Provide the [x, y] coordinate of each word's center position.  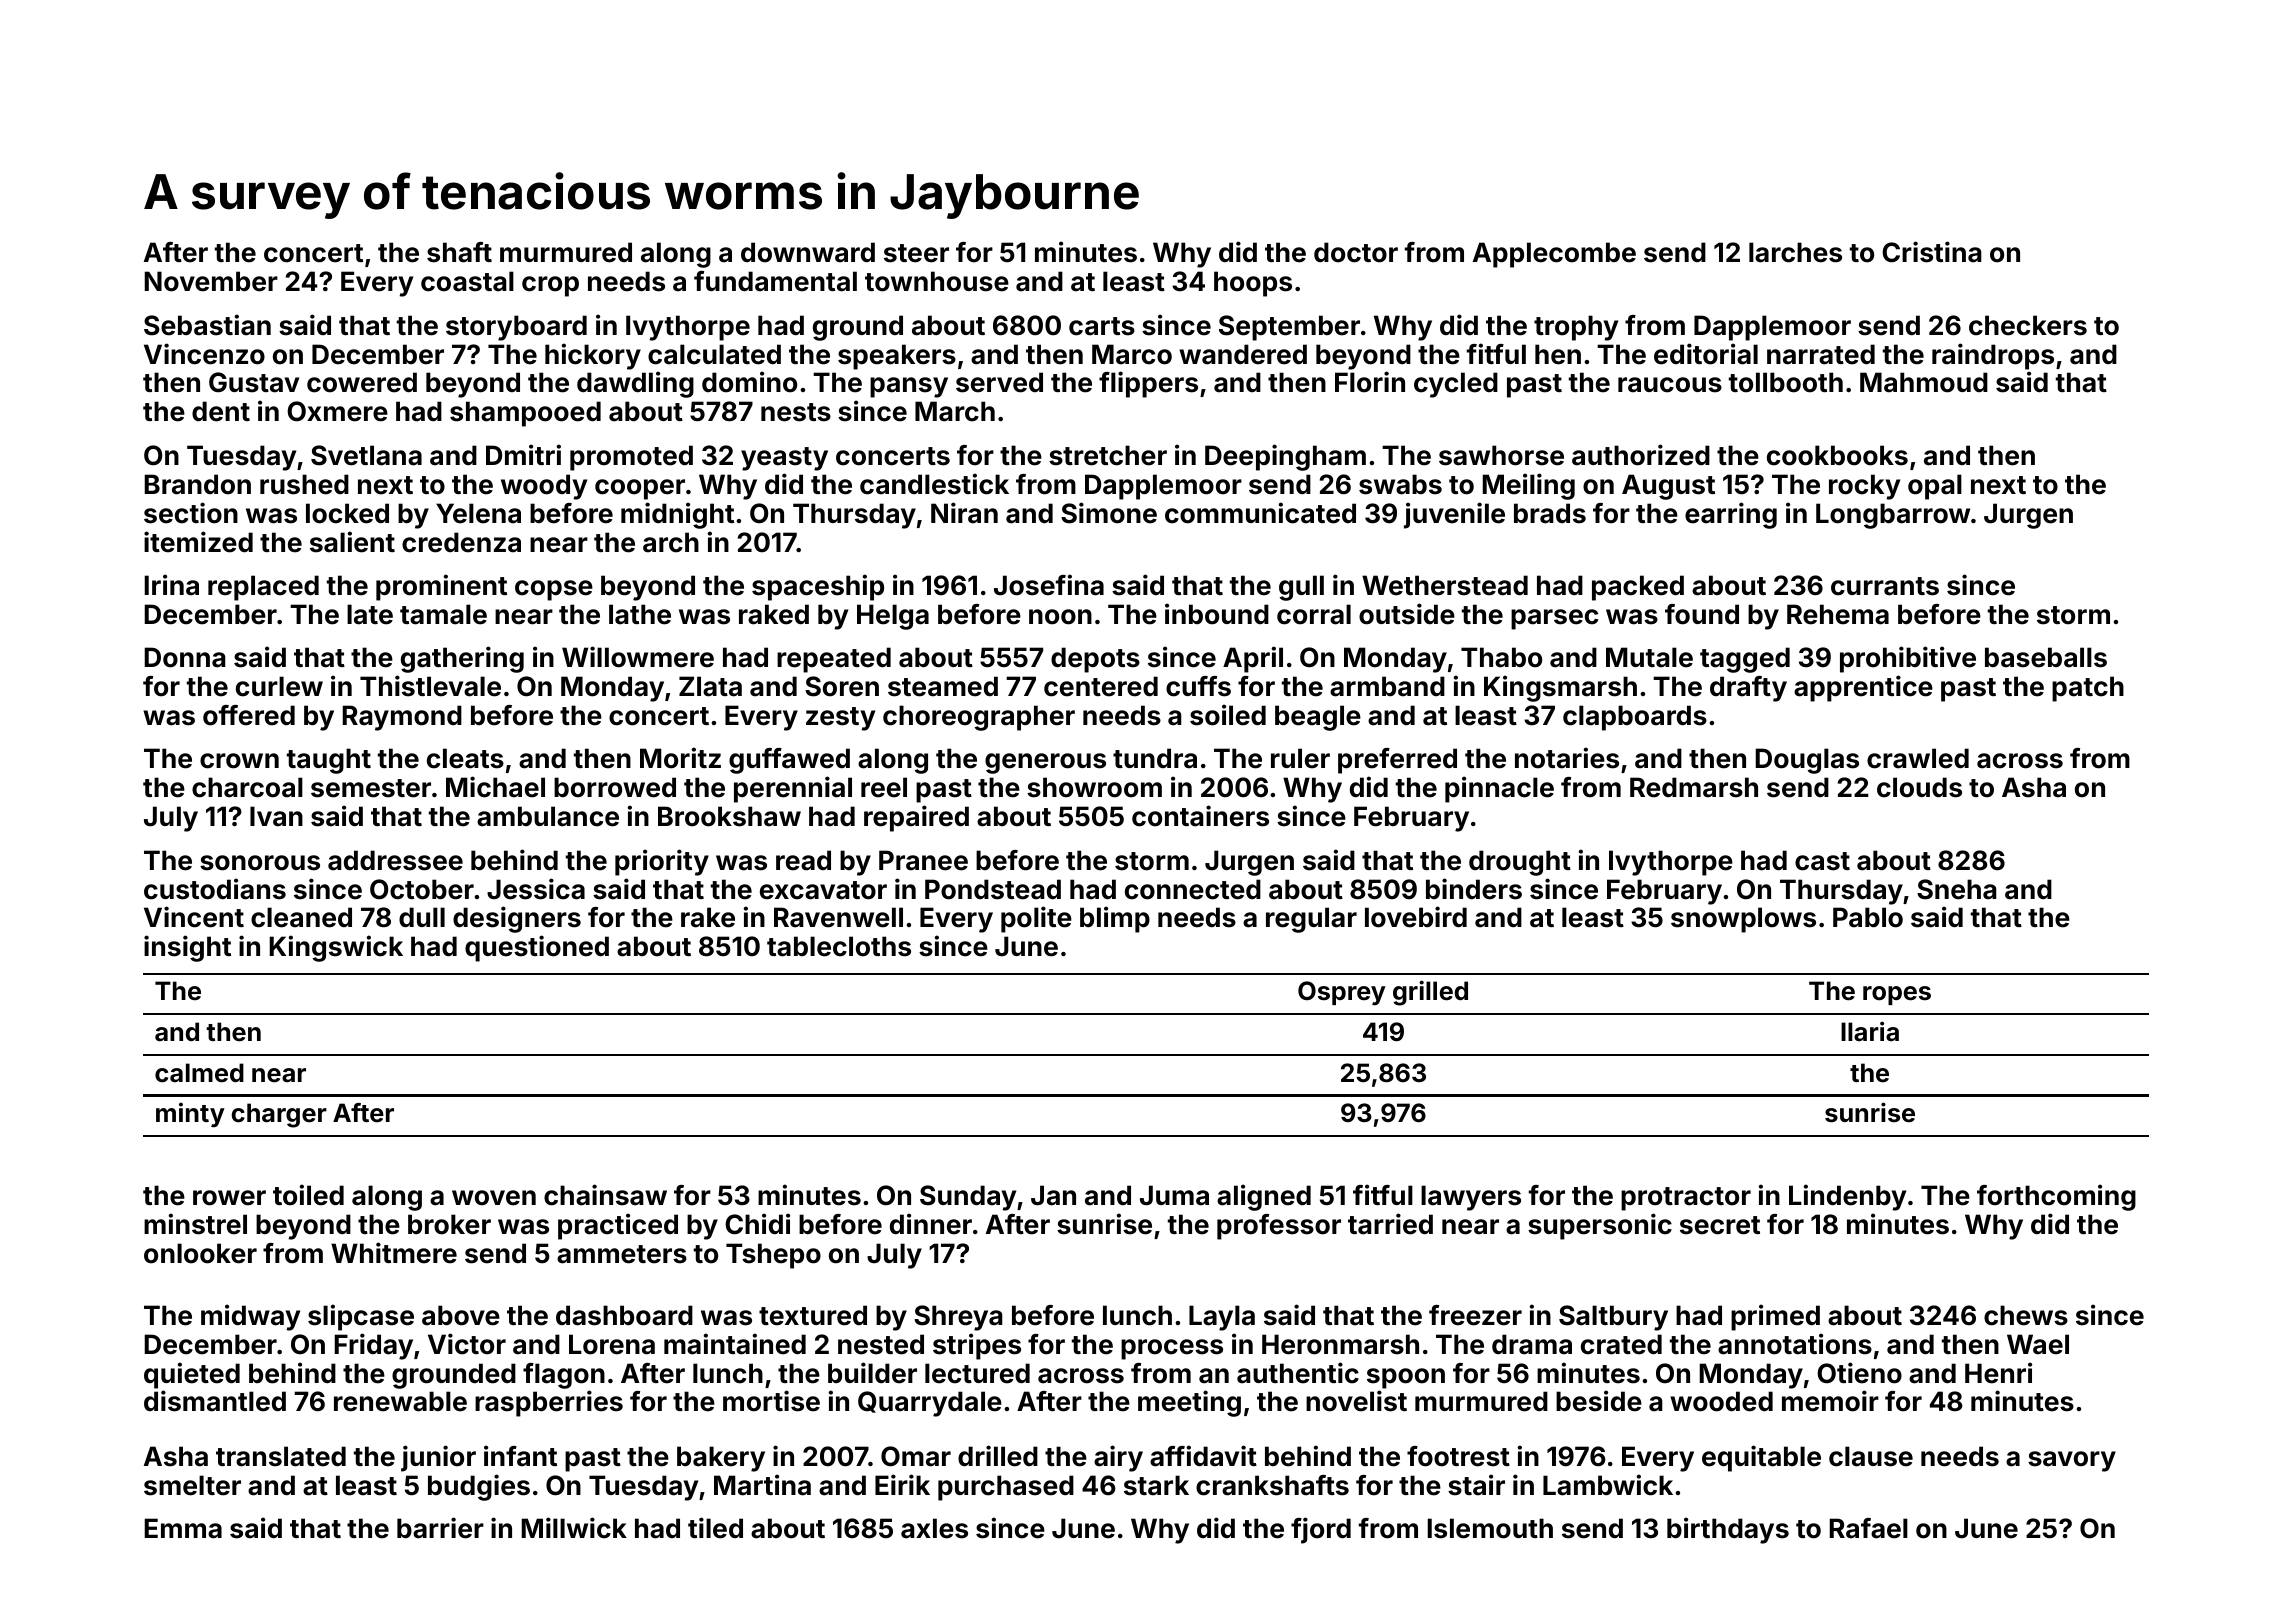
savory [2072, 1461]
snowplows [1743, 920]
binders [1474, 889]
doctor [1356, 252]
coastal [467, 281]
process [1172, 1349]
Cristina [1932, 252]
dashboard [624, 1315]
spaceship [818, 587]
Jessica [536, 889]
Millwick [574, 1528]
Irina [171, 585]
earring [1731, 515]
